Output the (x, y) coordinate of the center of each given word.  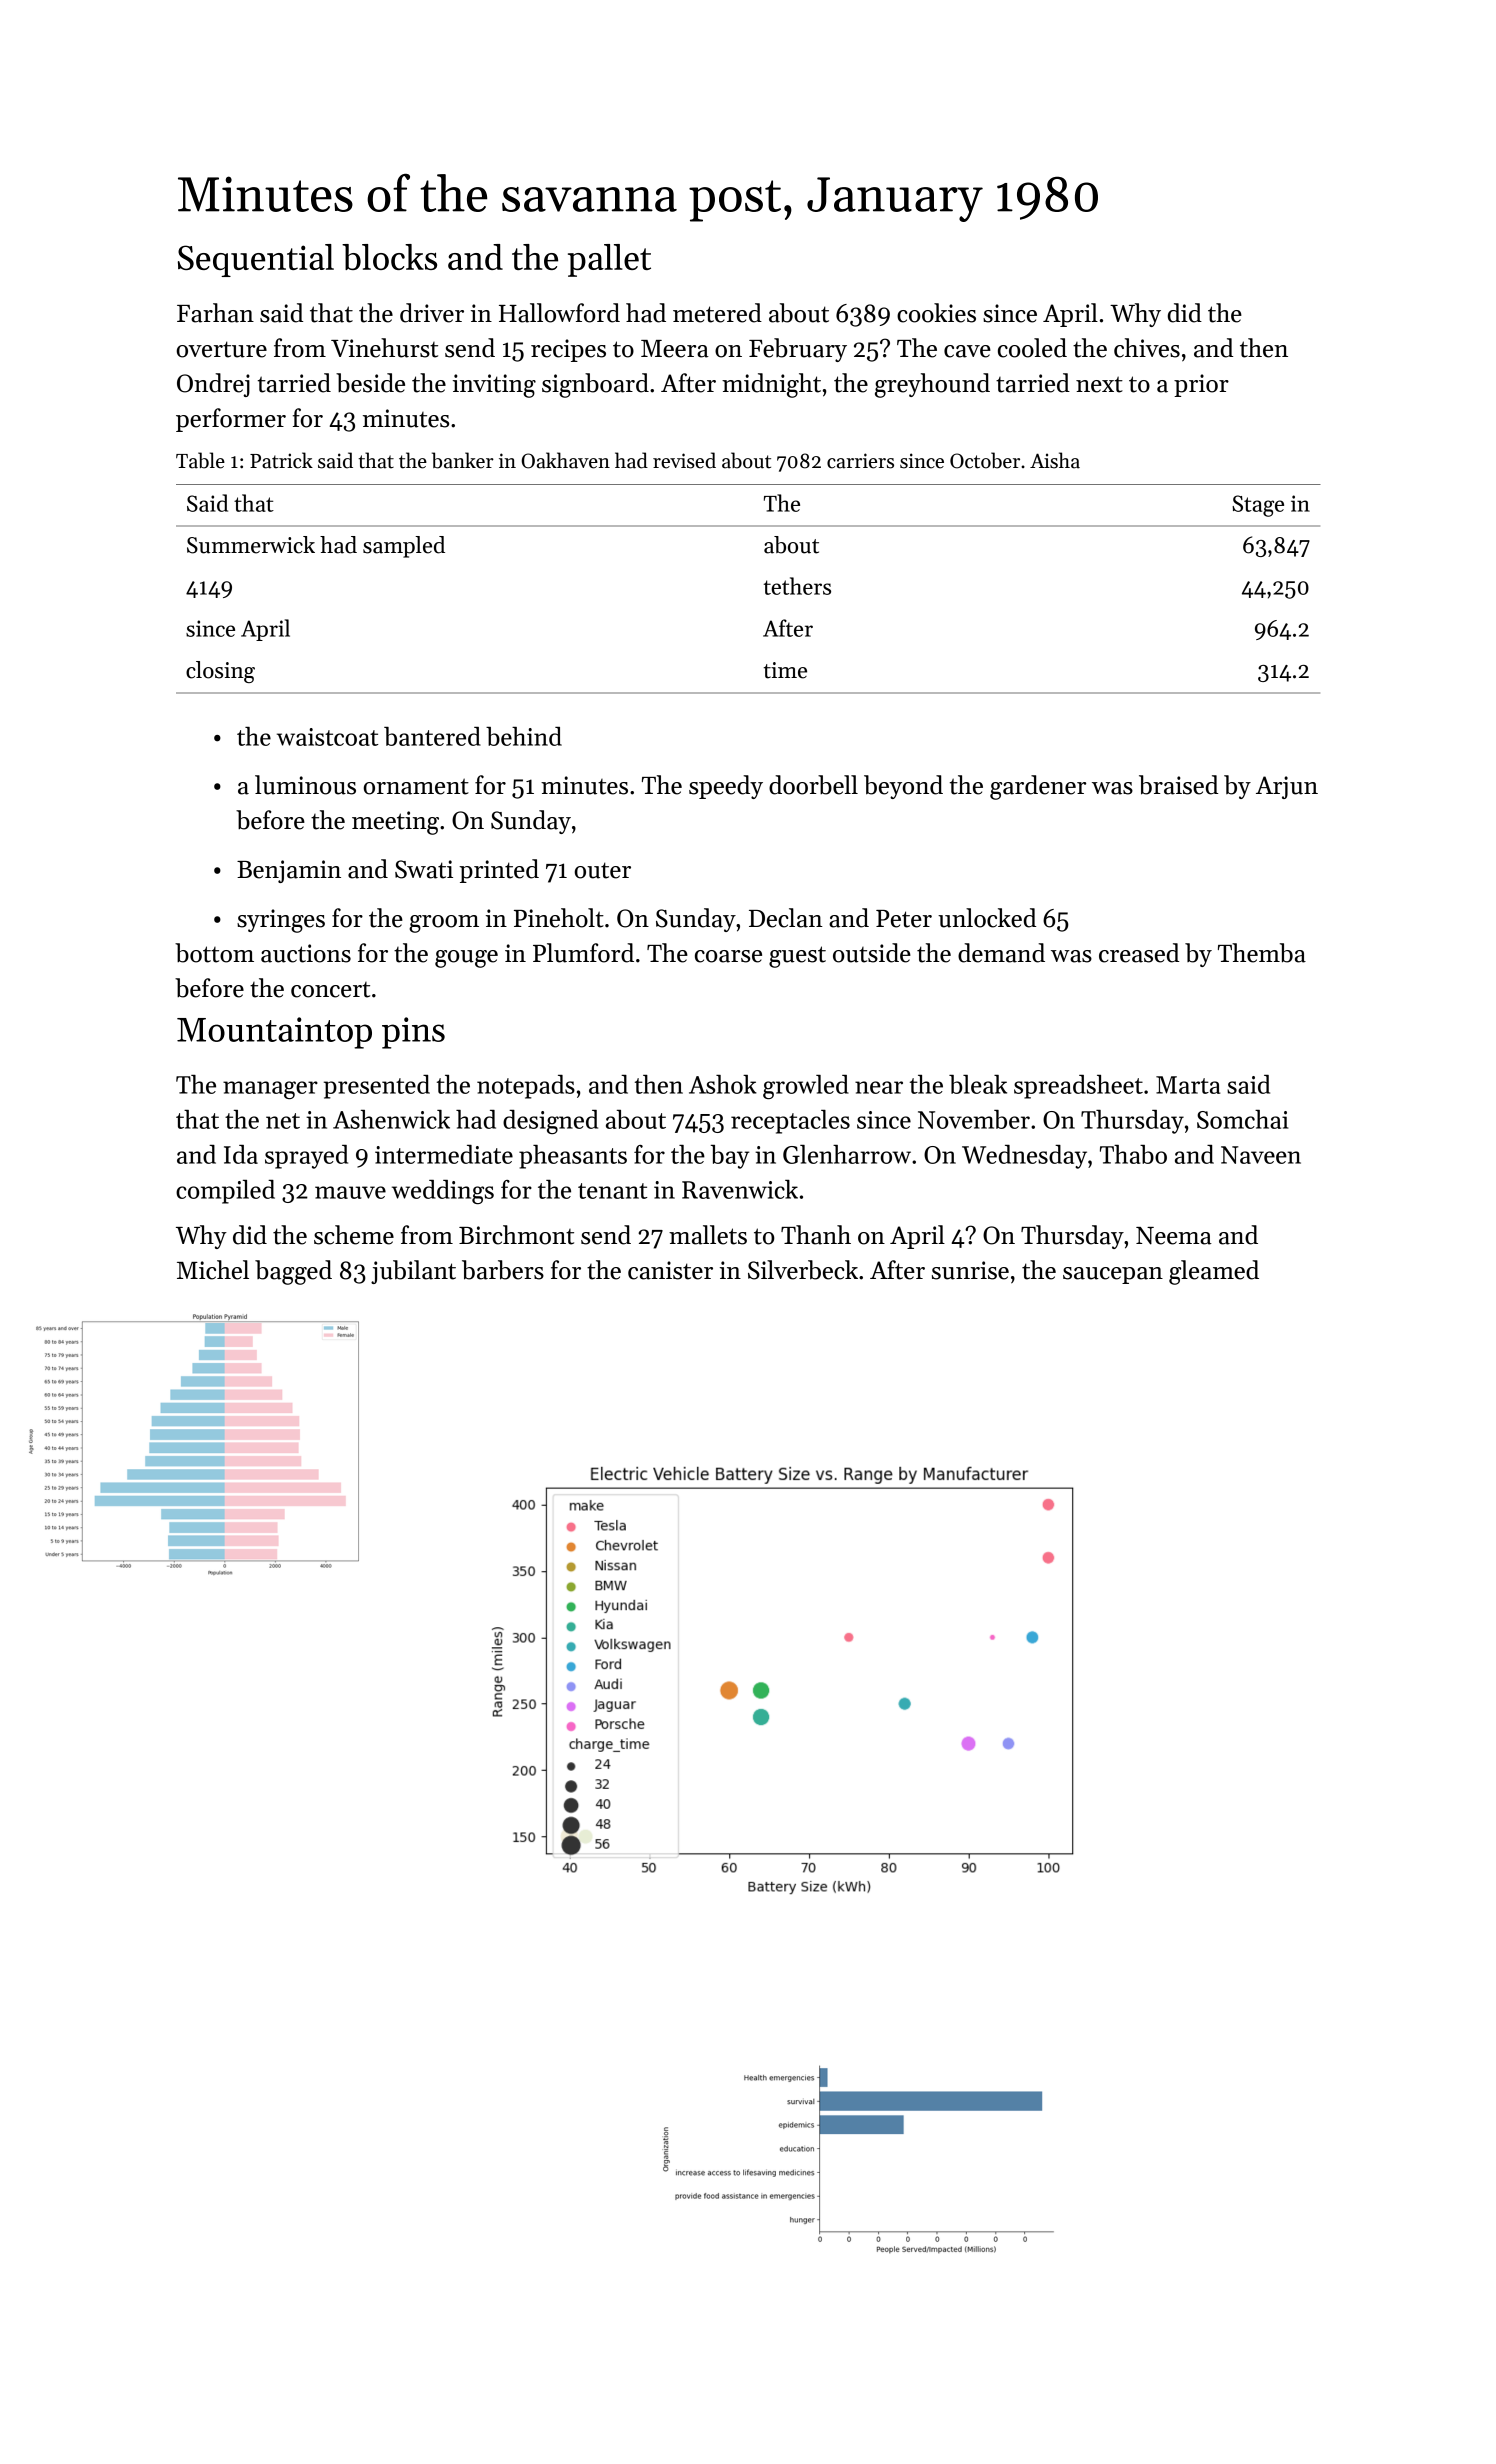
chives (1147, 348)
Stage (1258, 506)
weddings (443, 1192)
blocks (389, 257)
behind (524, 736)
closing (220, 672)
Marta (1188, 1085)
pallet (609, 260)
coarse (728, 956)
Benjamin (289, 871)
